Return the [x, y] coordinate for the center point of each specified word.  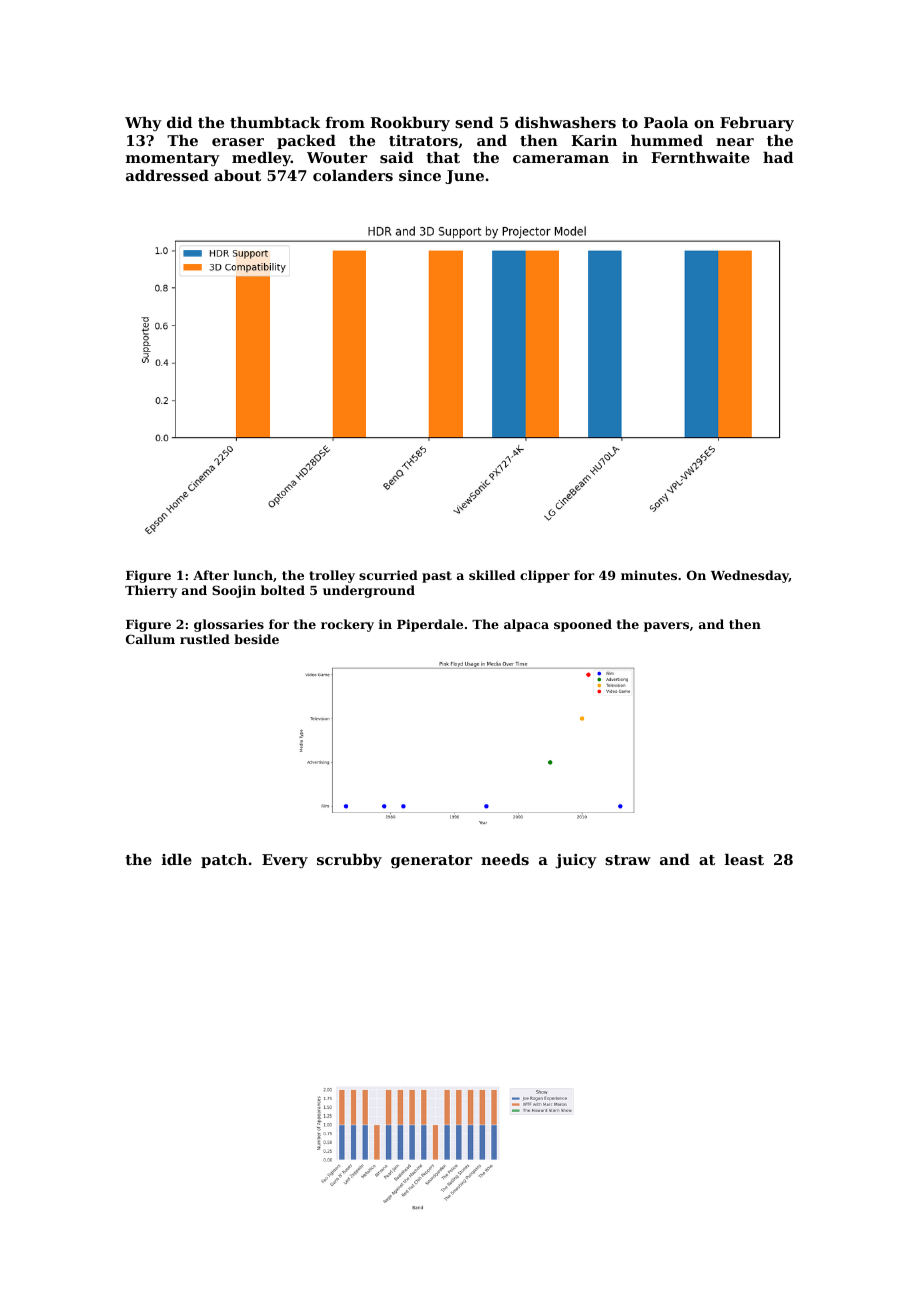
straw [628, 860]
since [420, 175]
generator [431, 862]
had [778, 157]
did [179, 122]
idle [177, 859]
